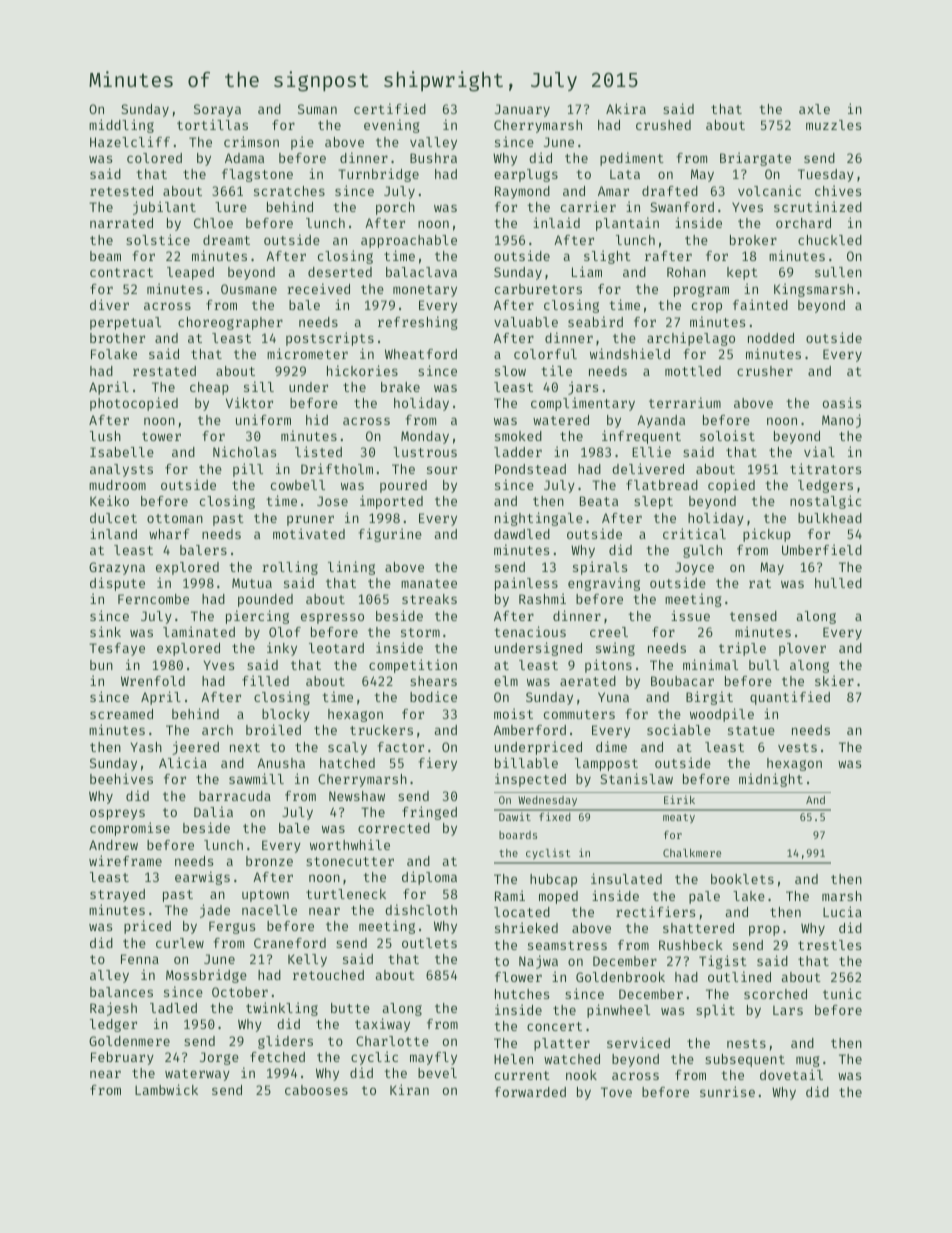 Image resolution: width=952 pixels, height=1233 pixels. Describe the element at coordinates (117, 485) in the image. I see `mudroom` at that location.
